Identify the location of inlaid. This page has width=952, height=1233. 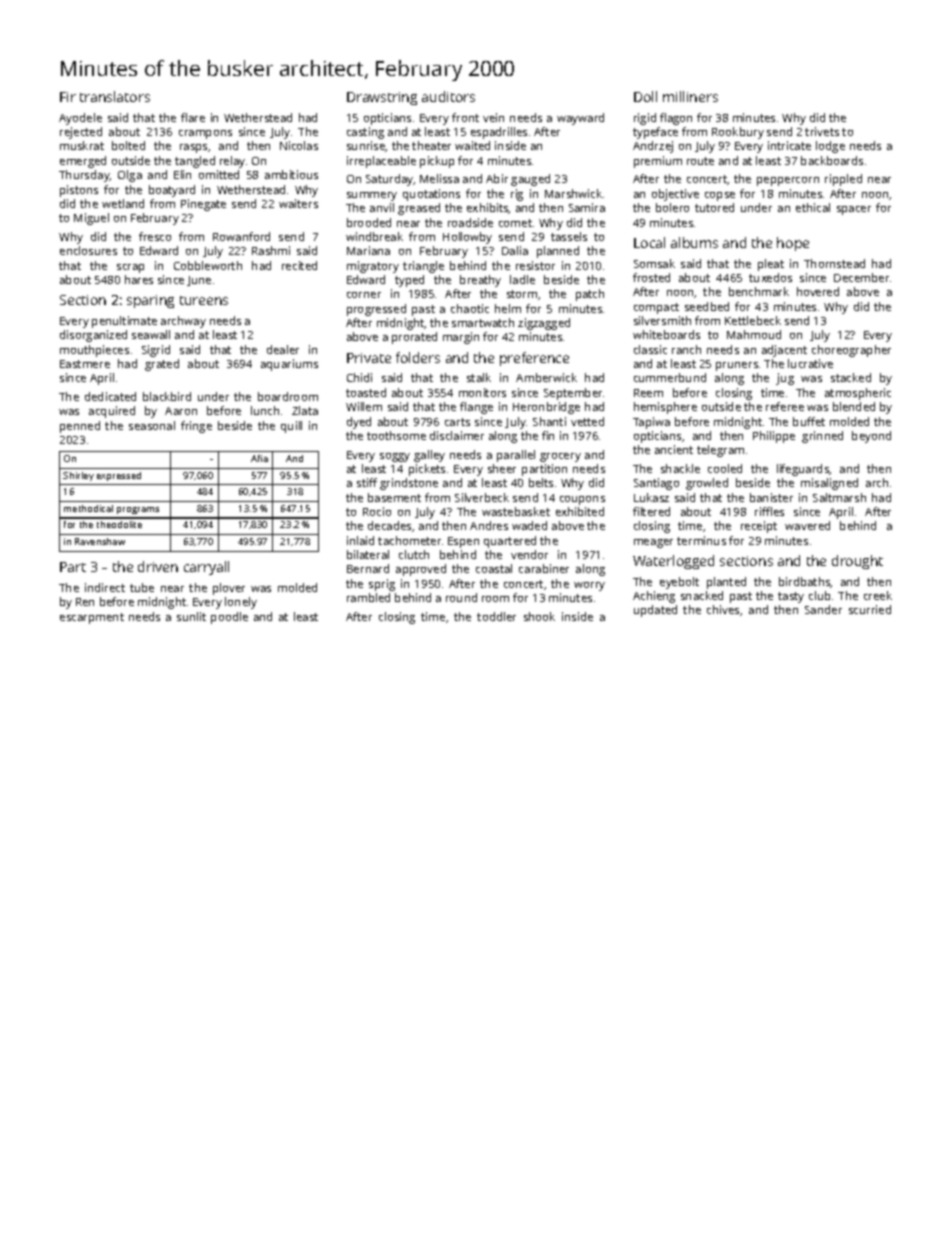
(360, 540).
